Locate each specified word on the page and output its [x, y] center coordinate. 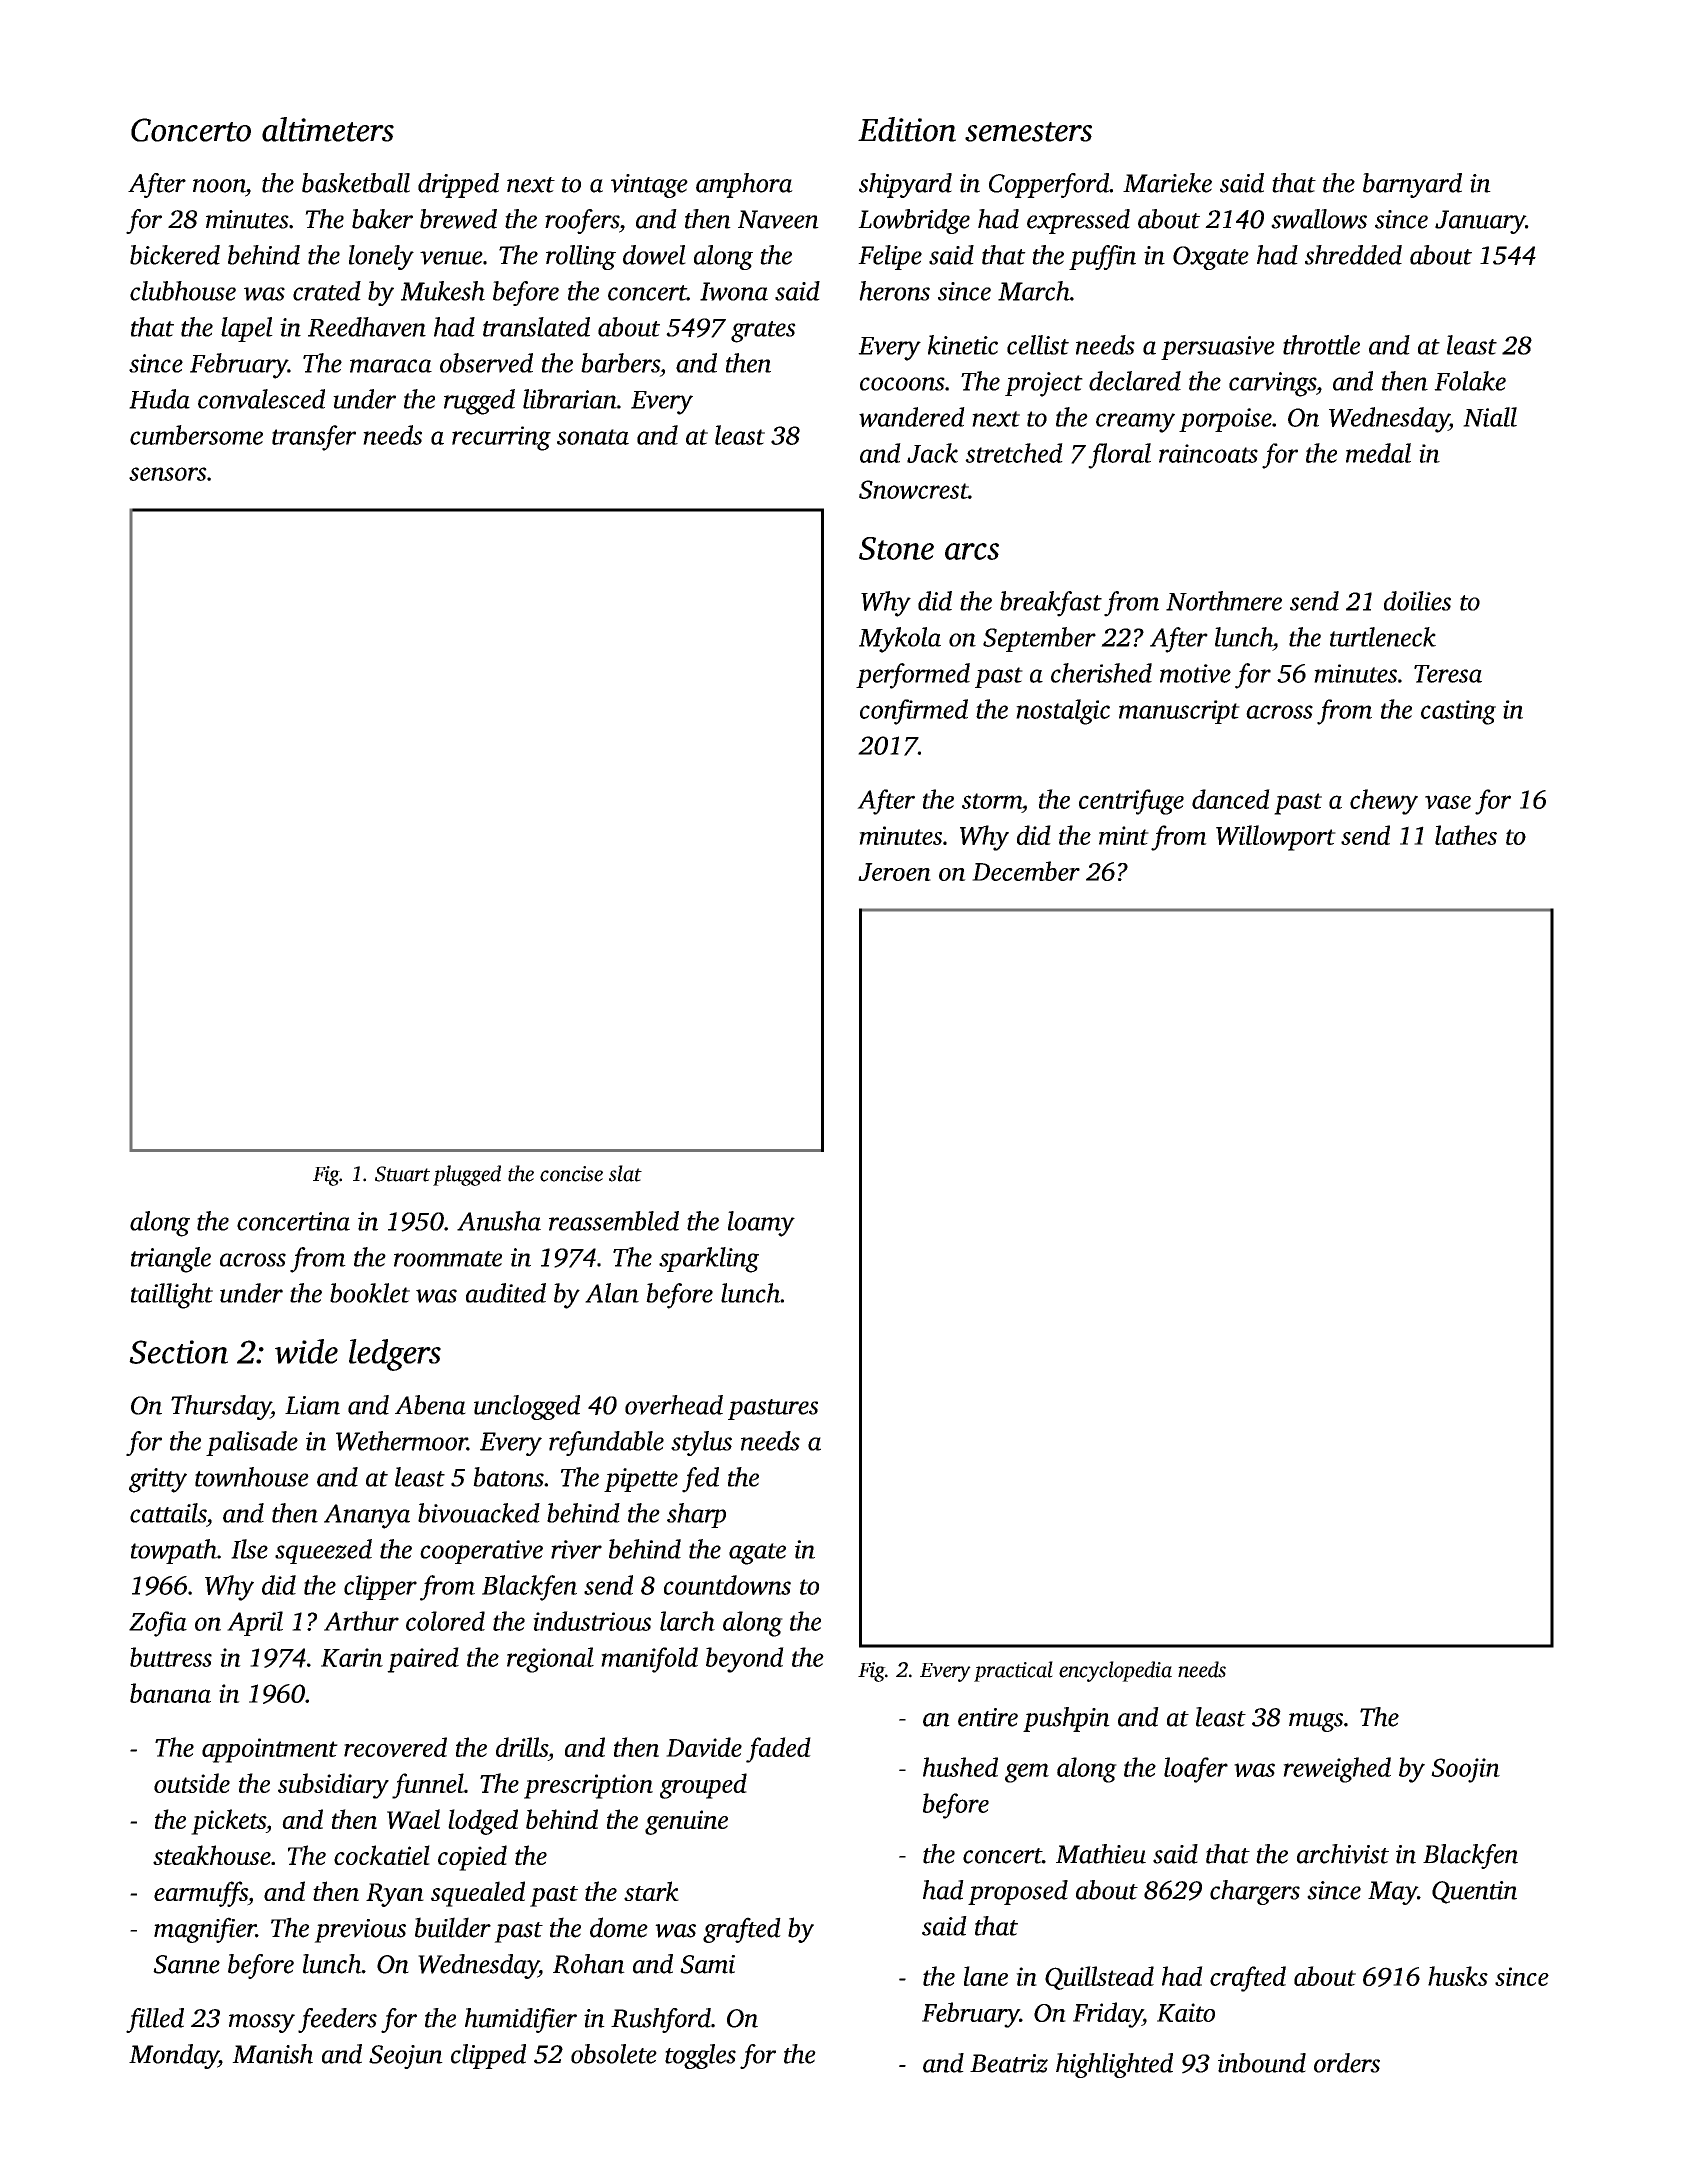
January [1480, 222]
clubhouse [183, 291]
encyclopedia [1115, 1671]
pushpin [1066, 1719]
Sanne [186, 1964]
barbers [620, 363]
